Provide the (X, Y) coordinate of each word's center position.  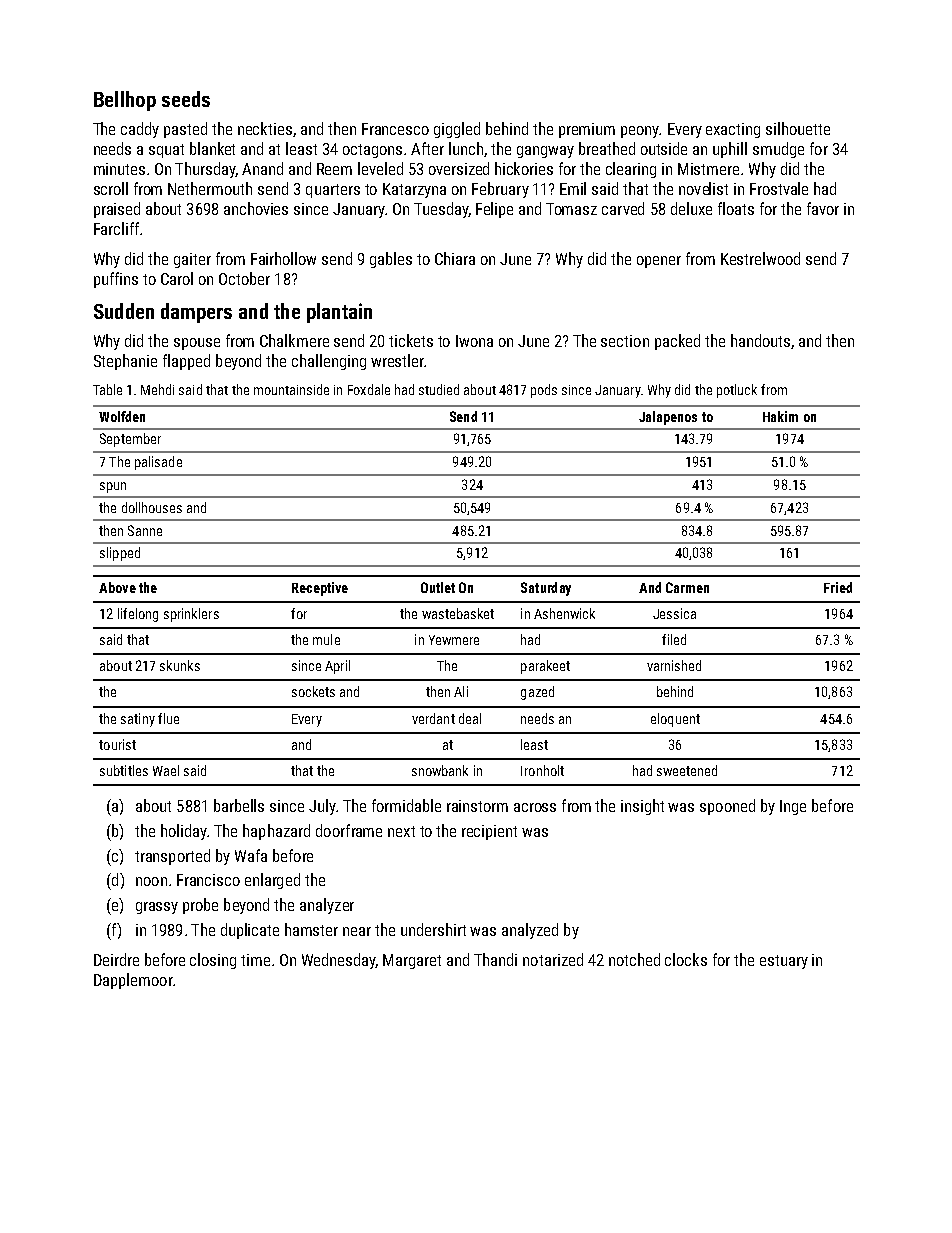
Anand (262, 168)
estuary (784, 962)
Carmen (687, 587)
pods (544, 391)
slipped (120, 554)
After (427, 148)
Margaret (412, 961)
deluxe (691, 208)
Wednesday (339, 961)
